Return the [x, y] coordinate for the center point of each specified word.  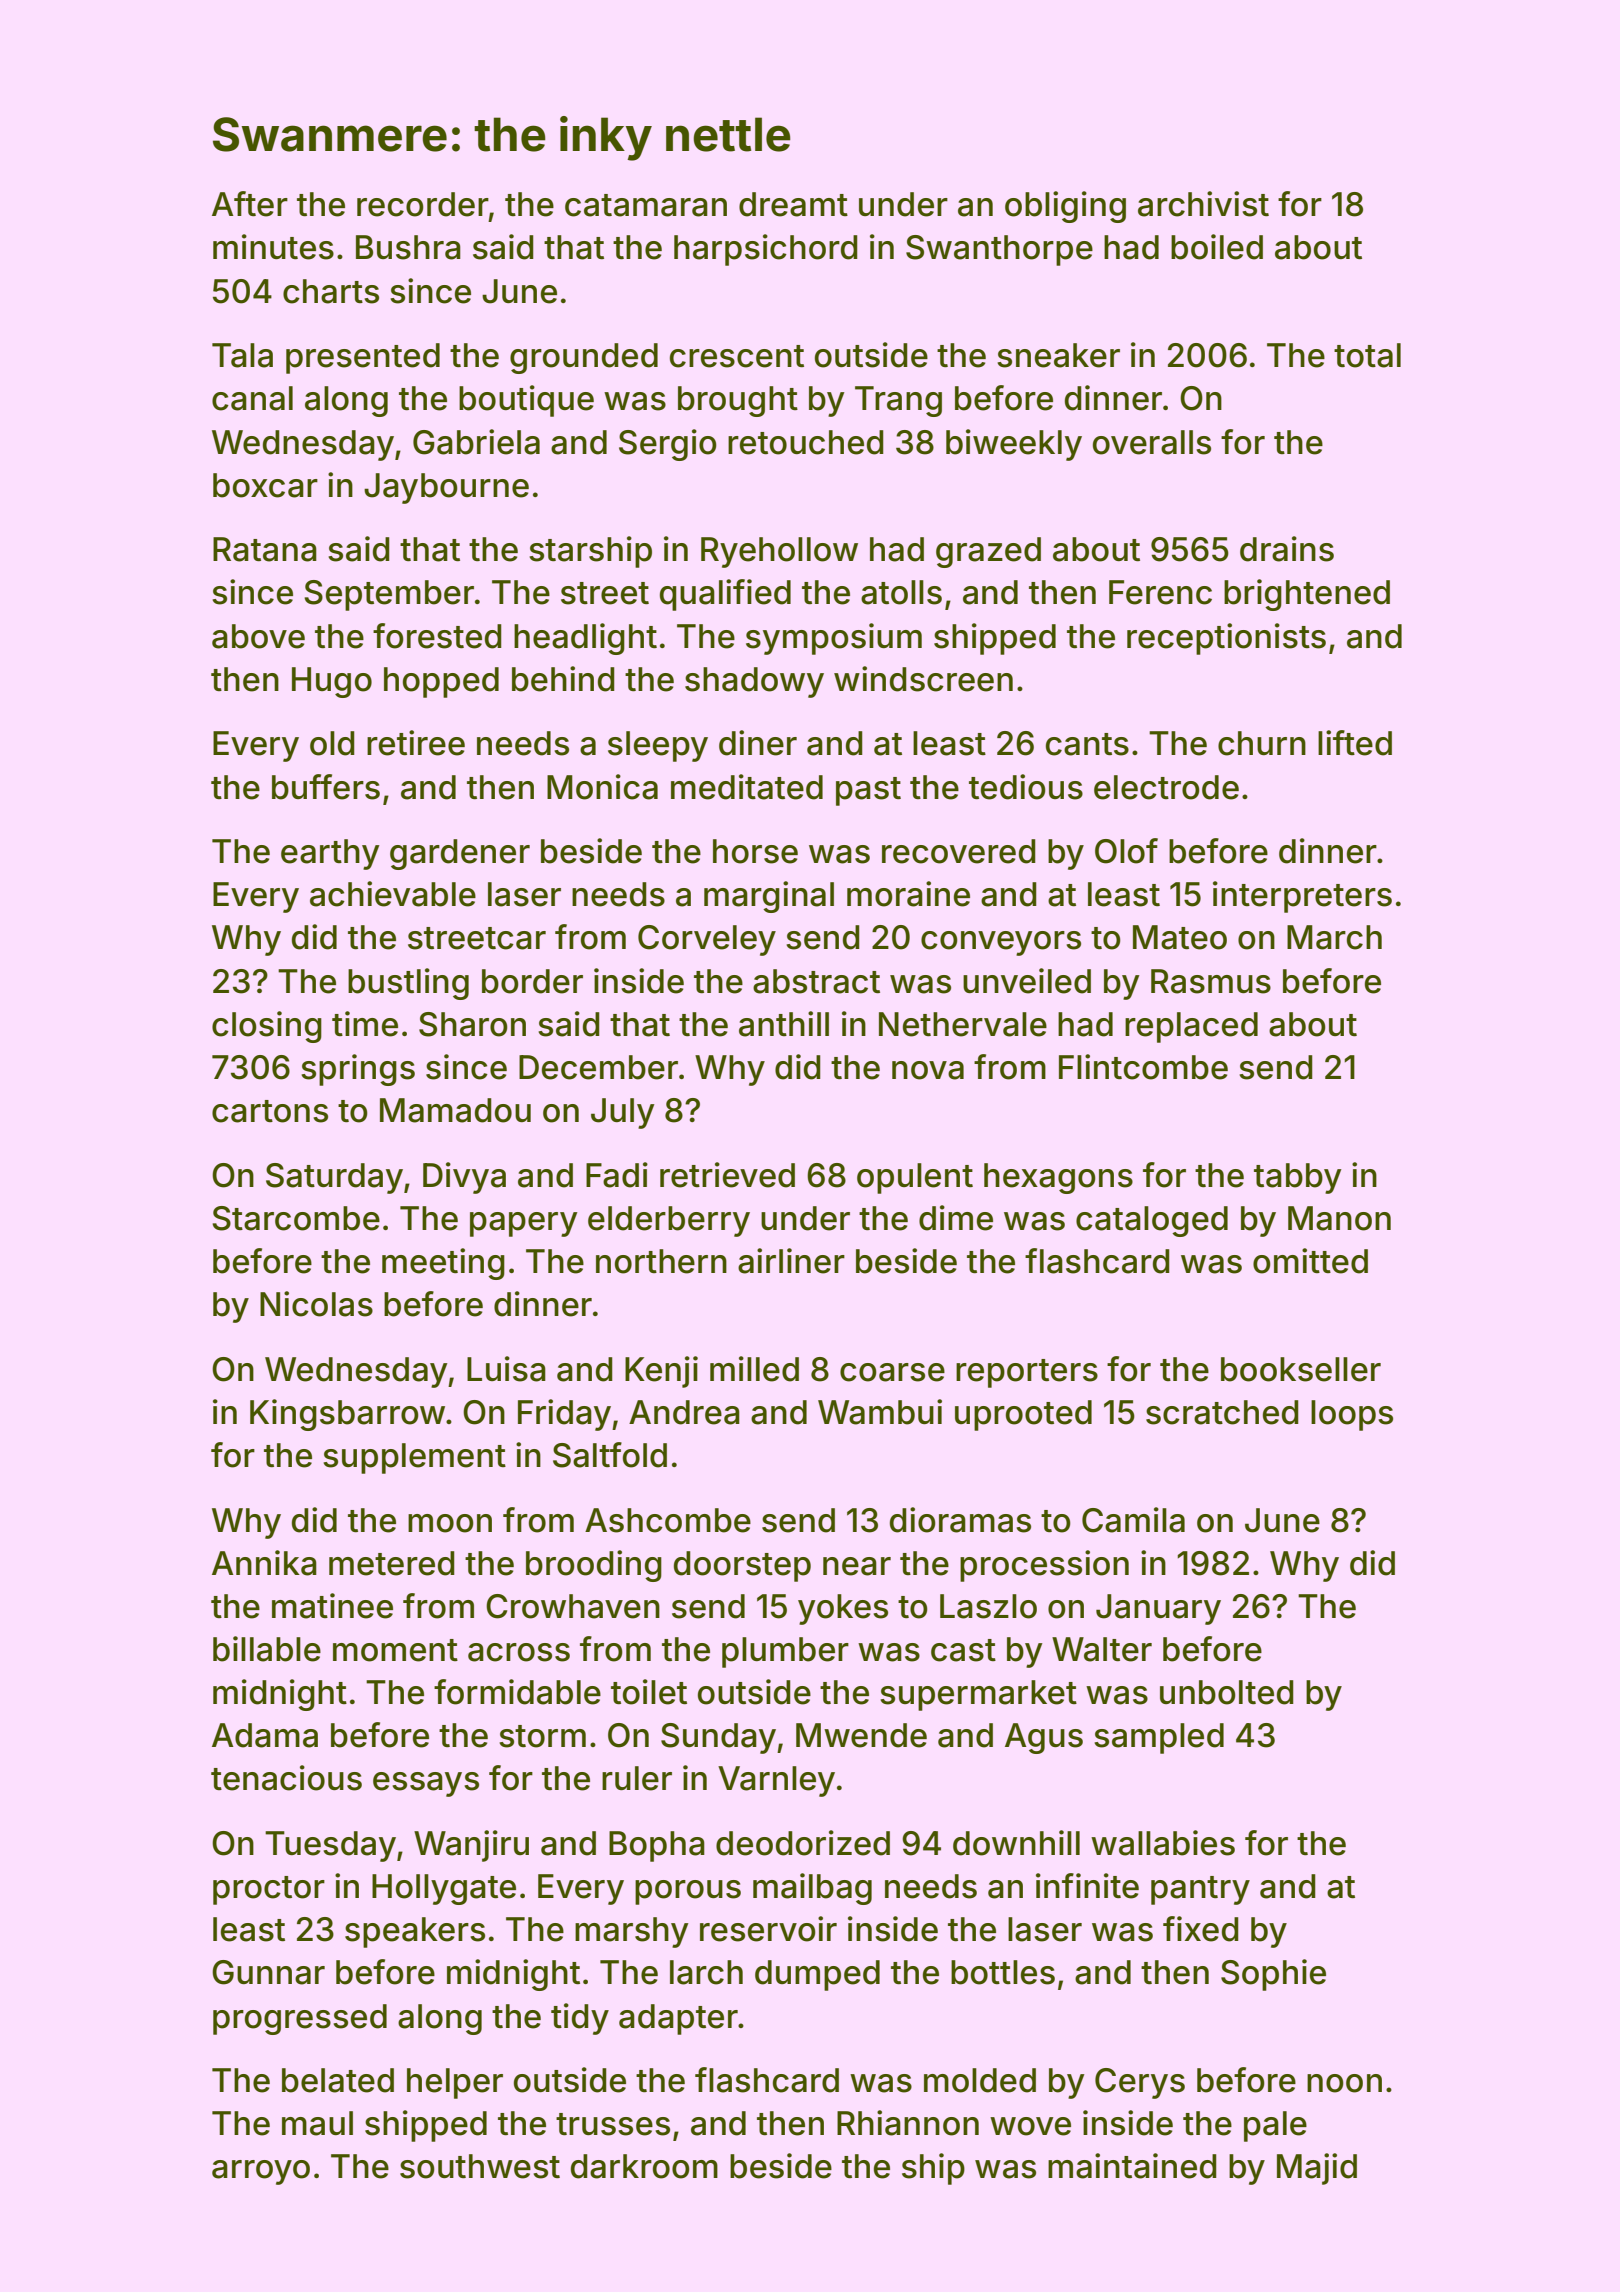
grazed [988, 552]
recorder [423, 204]
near [857, 1566]
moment [395, 1650]
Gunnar [268, 1972]
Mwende [861, 1735]
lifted [1355, 743]
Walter [1102, 1649]
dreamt [793, 204]
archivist [1203, 204]
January [1158, 1609]
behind [563, 679]
